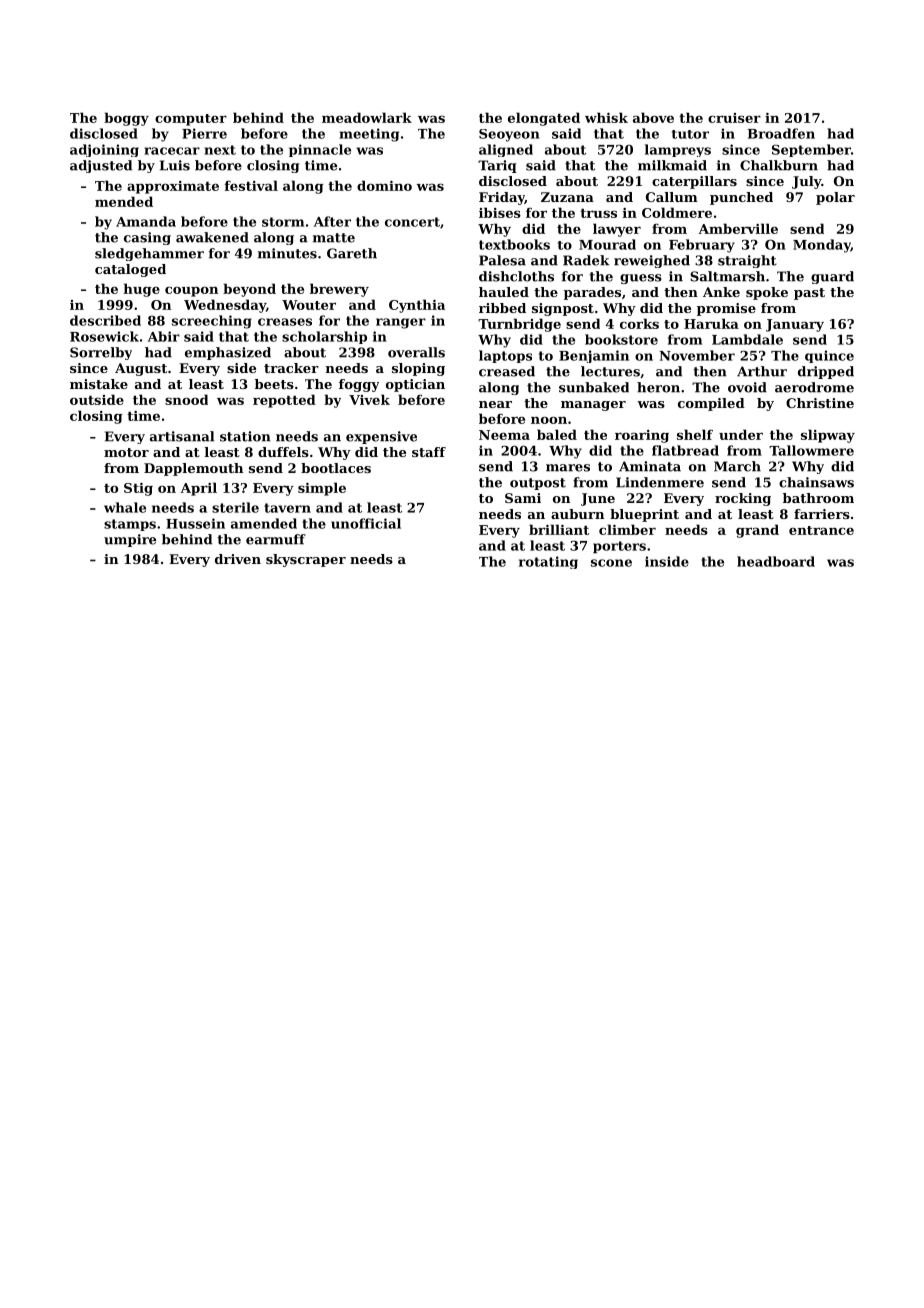  Describe the element at coordinates (186, 399) in the image. I see `snood` at that location.
